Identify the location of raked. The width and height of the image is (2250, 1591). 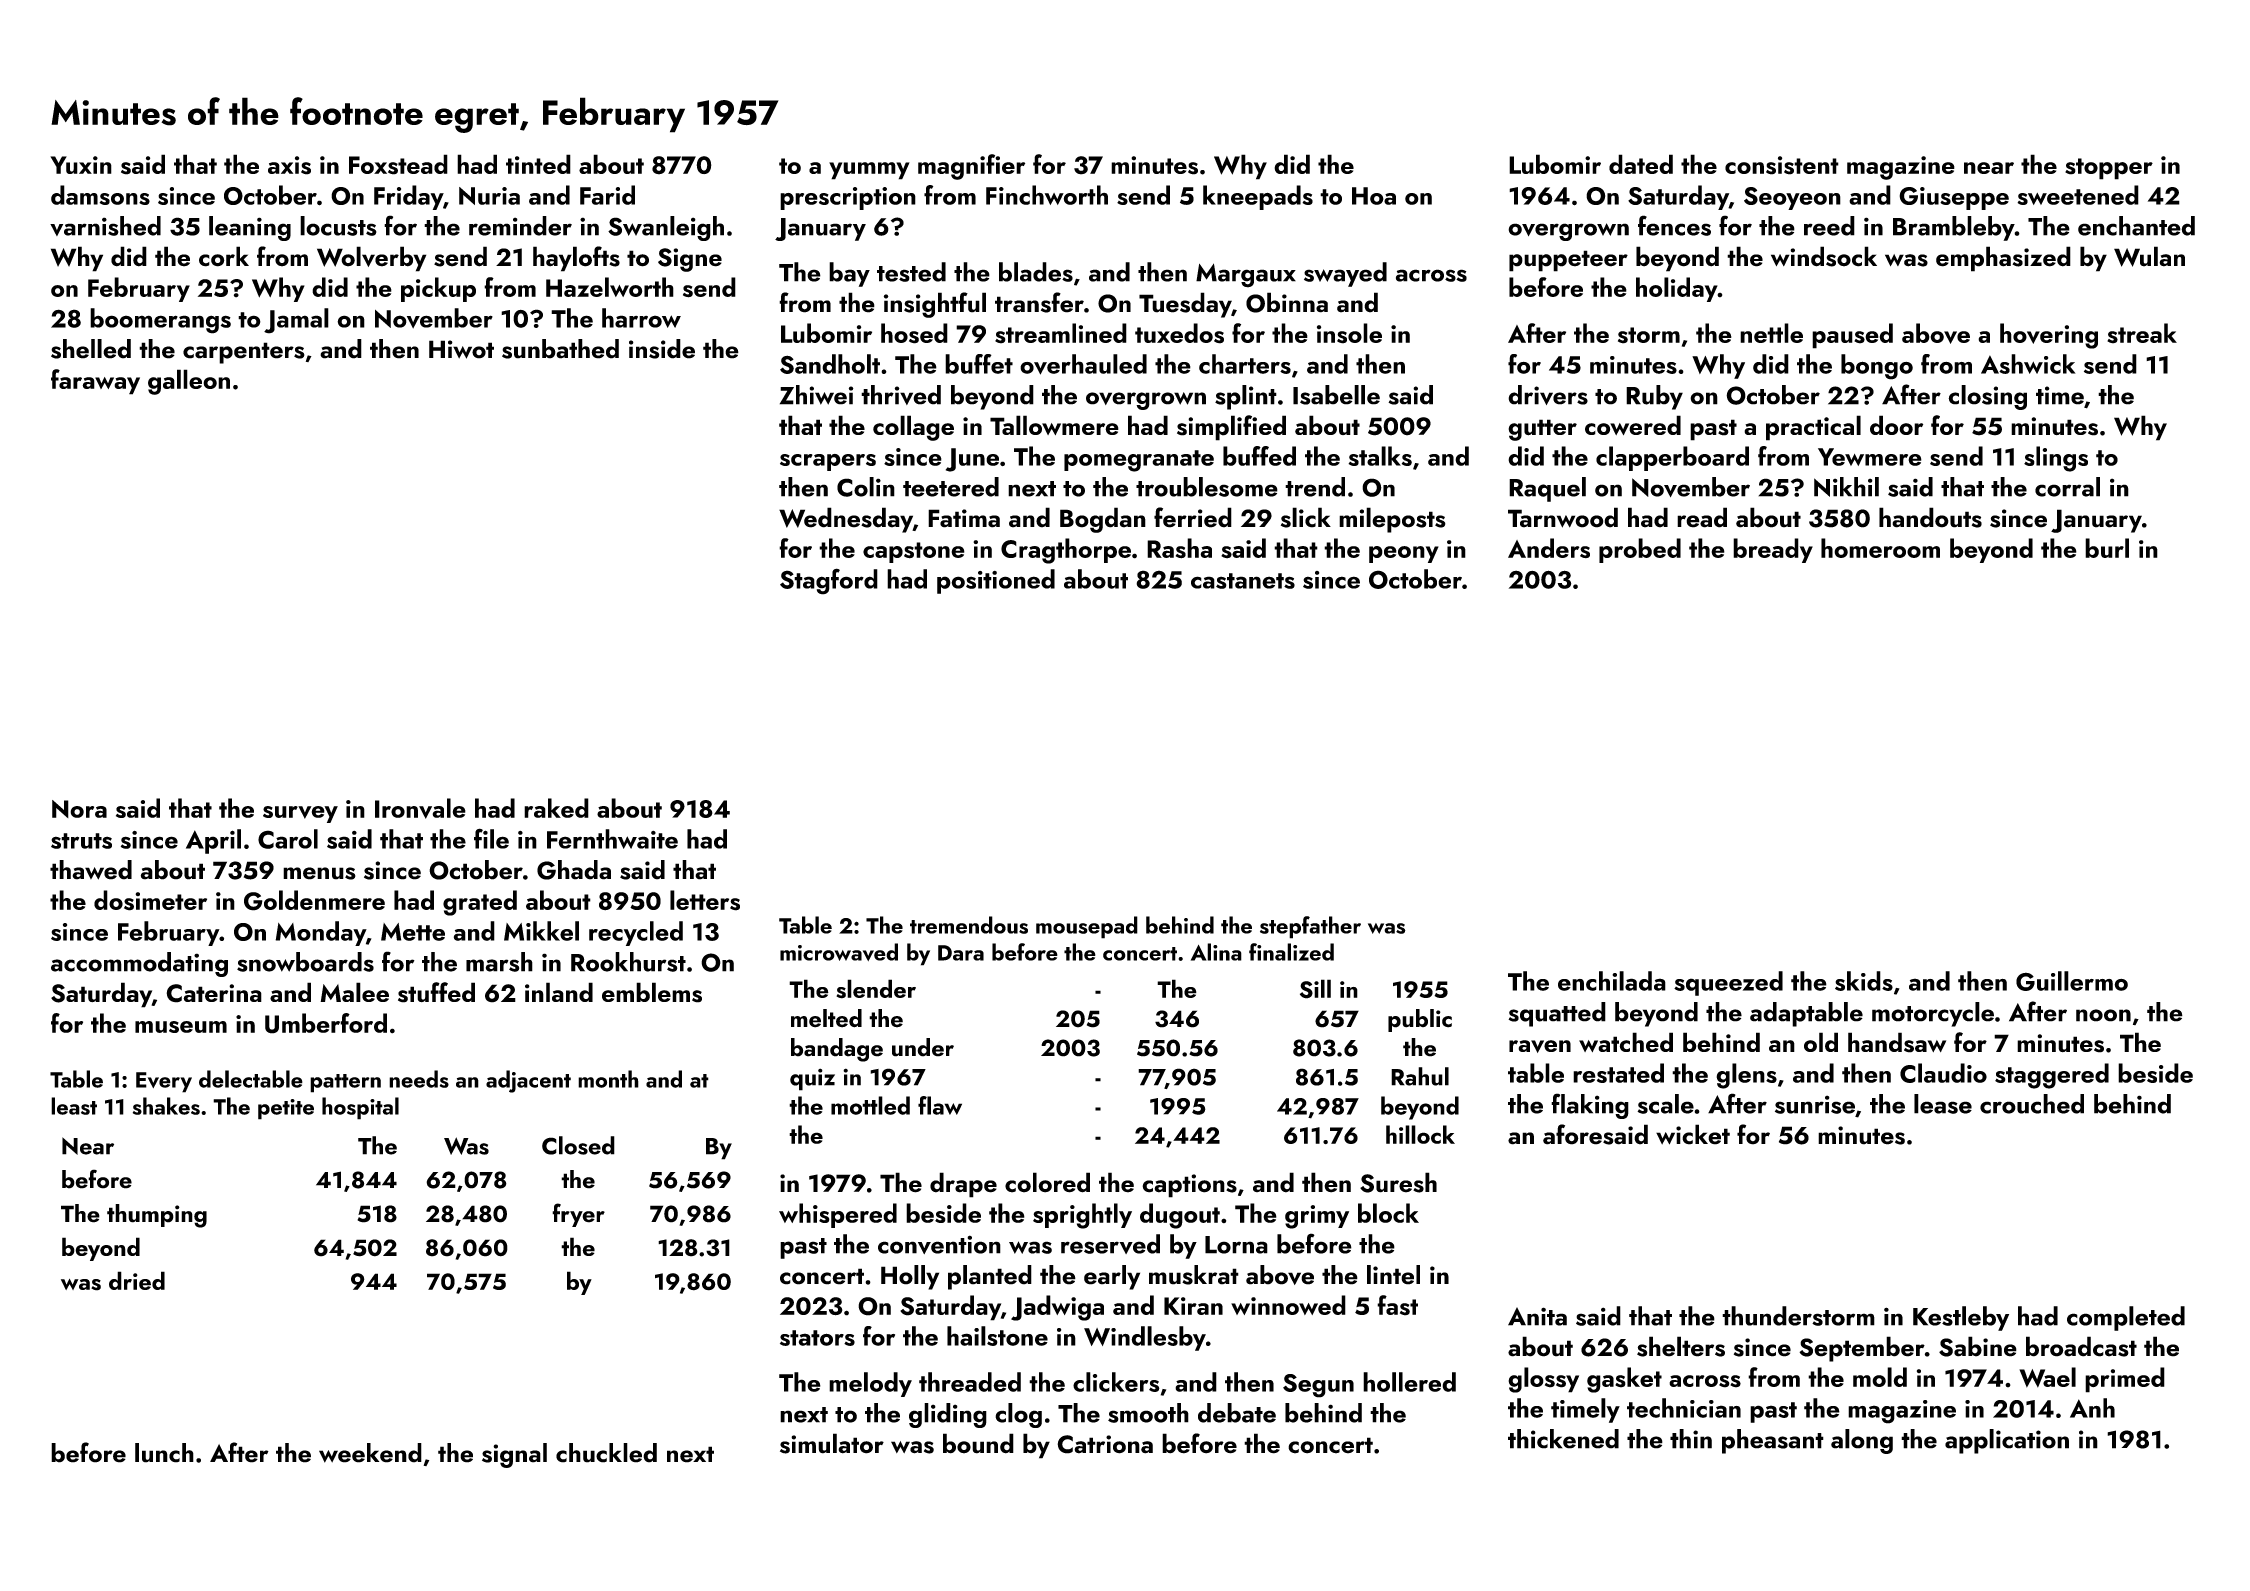
(556, 808).
